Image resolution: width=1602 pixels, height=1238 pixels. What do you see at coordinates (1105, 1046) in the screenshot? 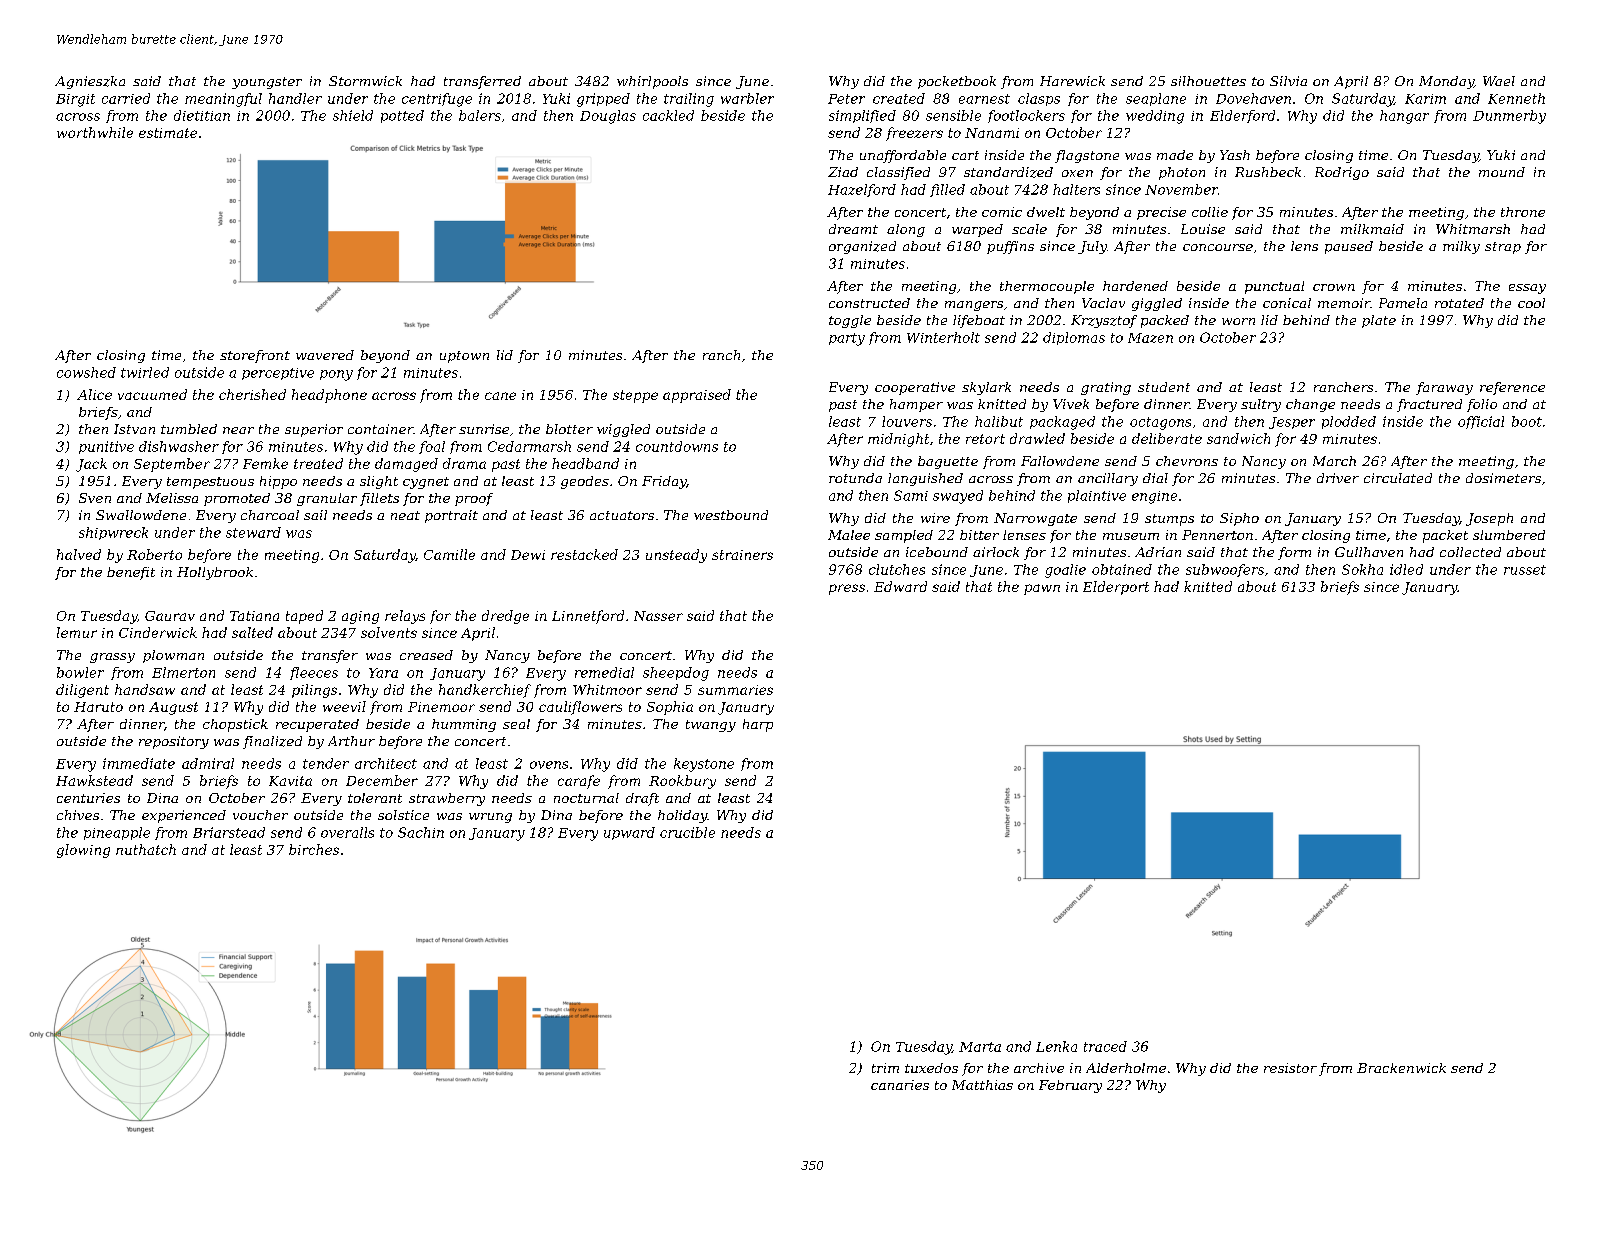
I see `traced` at bounding box center [1105, 1046].
